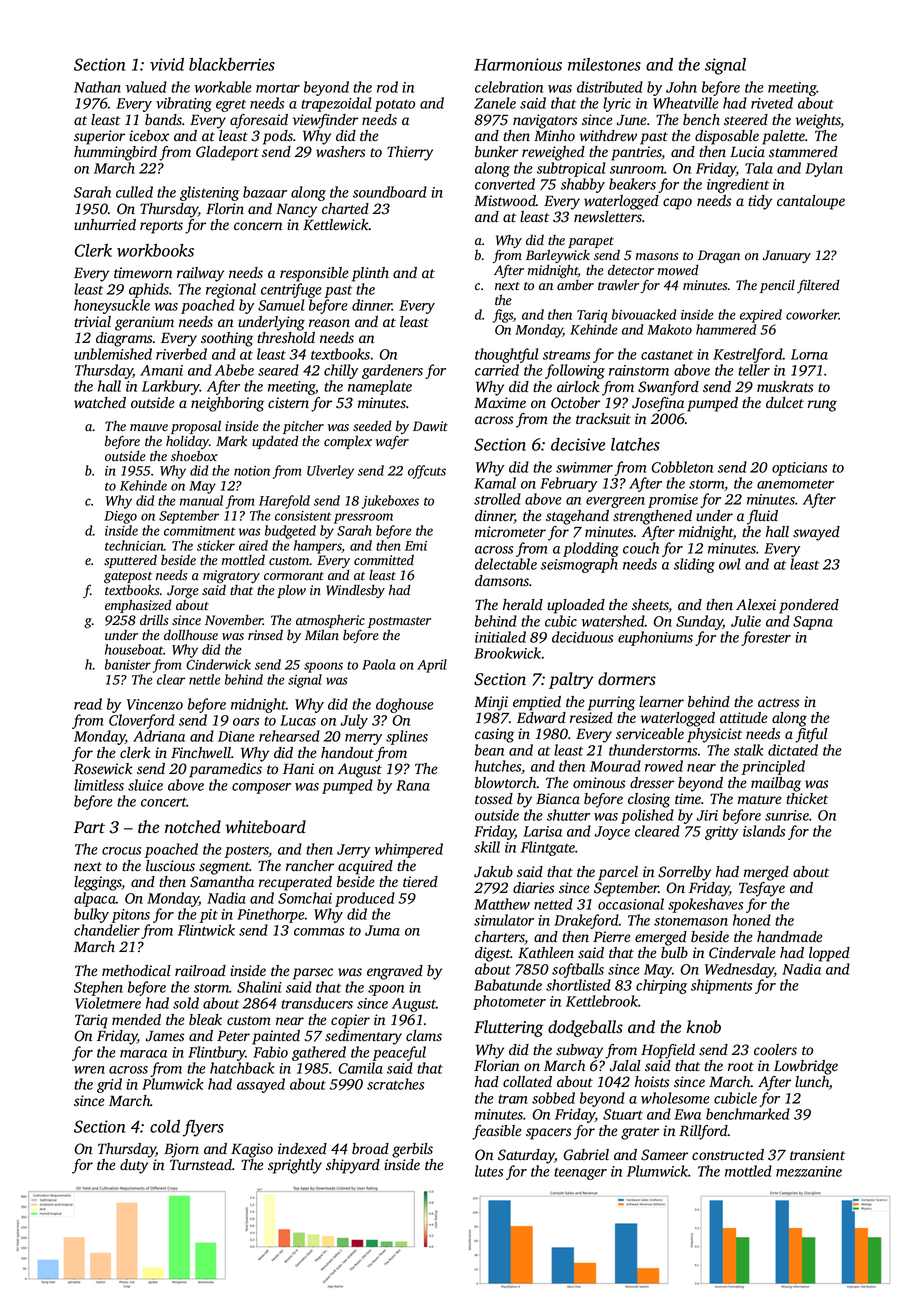  I want to click on gatepost, so click(128, 578).
